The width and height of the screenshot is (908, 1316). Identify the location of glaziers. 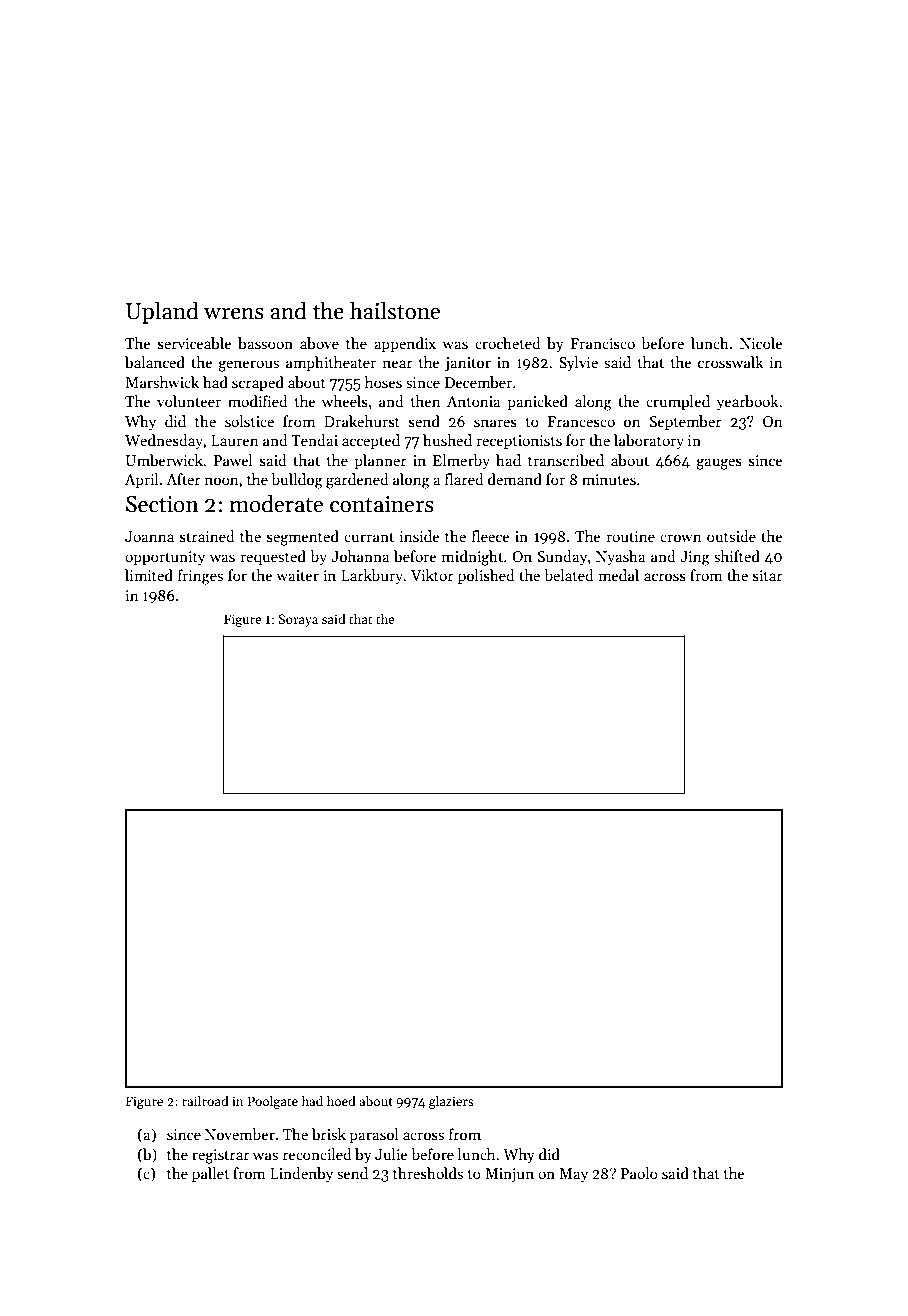
(451, 1102).
